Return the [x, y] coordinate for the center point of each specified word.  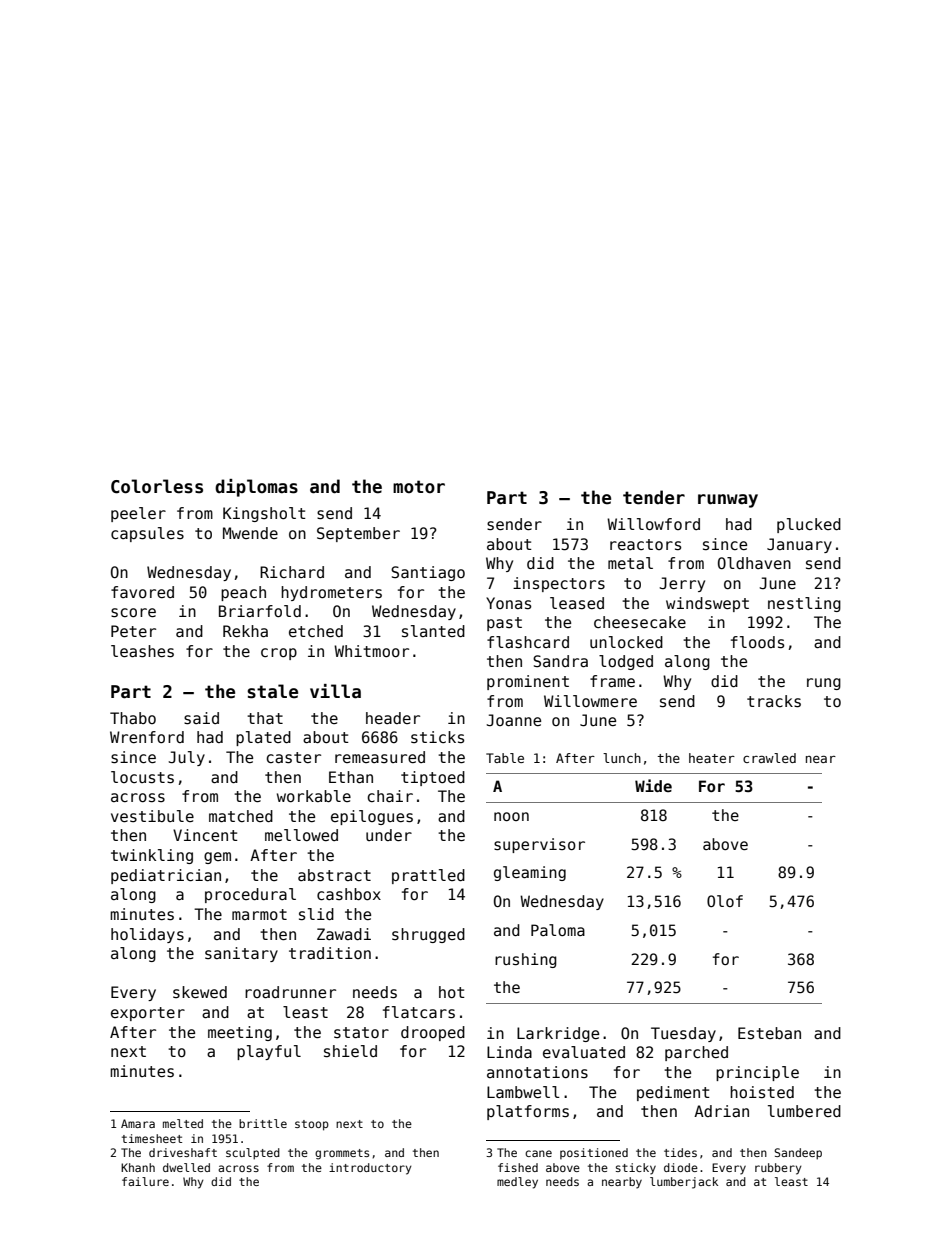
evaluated [584, 1052]
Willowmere [590, 701]
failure [145, 1181]
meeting [240, 1033]
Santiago [428, 573]
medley [517, 1183]
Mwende [250, 533]
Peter [133, 631]
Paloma [558, 930]
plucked [809, 525]
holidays [147, 935]
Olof [725, 901]
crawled [769, 758]
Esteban [769, 1033]
